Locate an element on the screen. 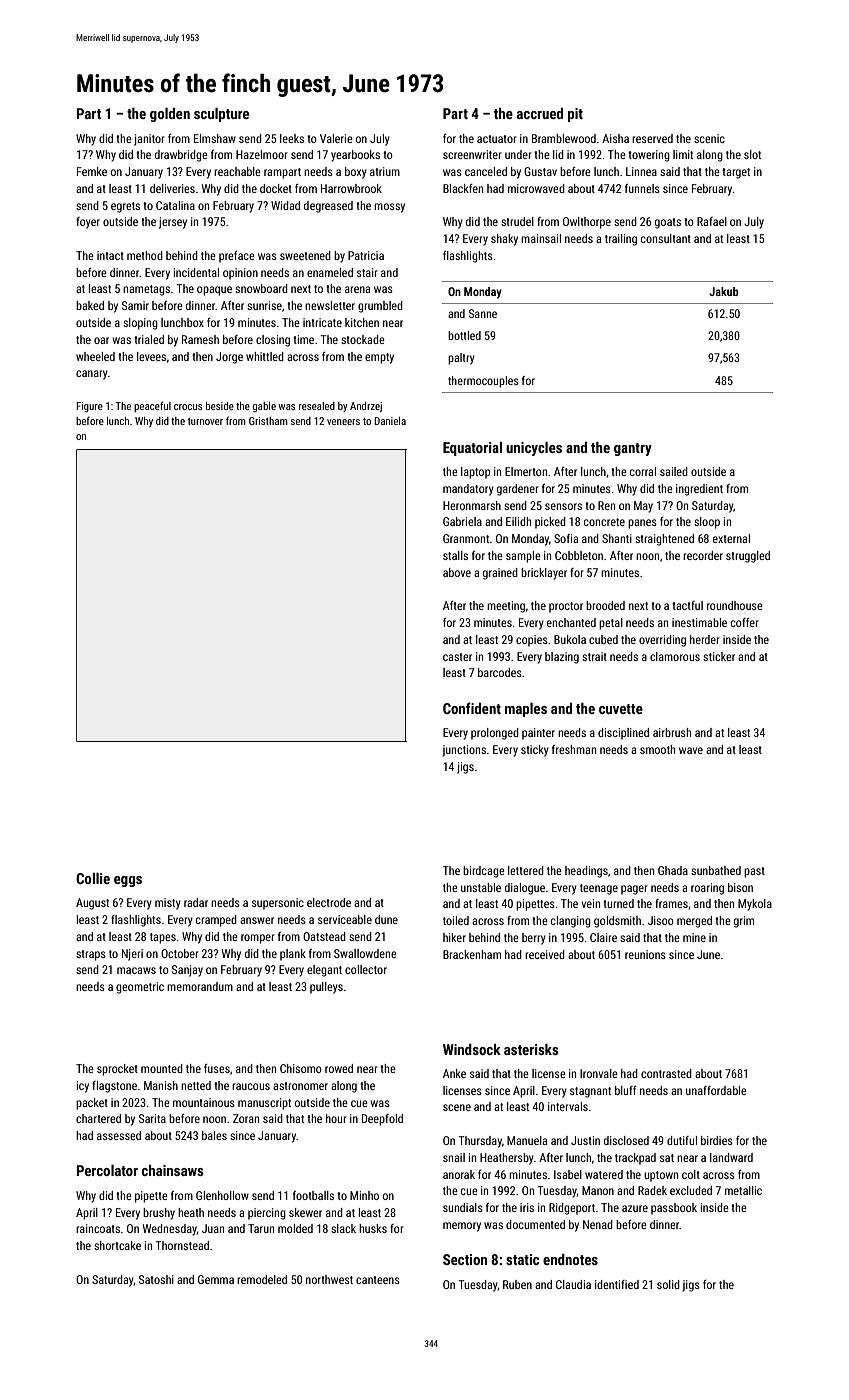 The height and width of the screenshot is (1400, 849). canteens is located at coordinates (378, 1280).
